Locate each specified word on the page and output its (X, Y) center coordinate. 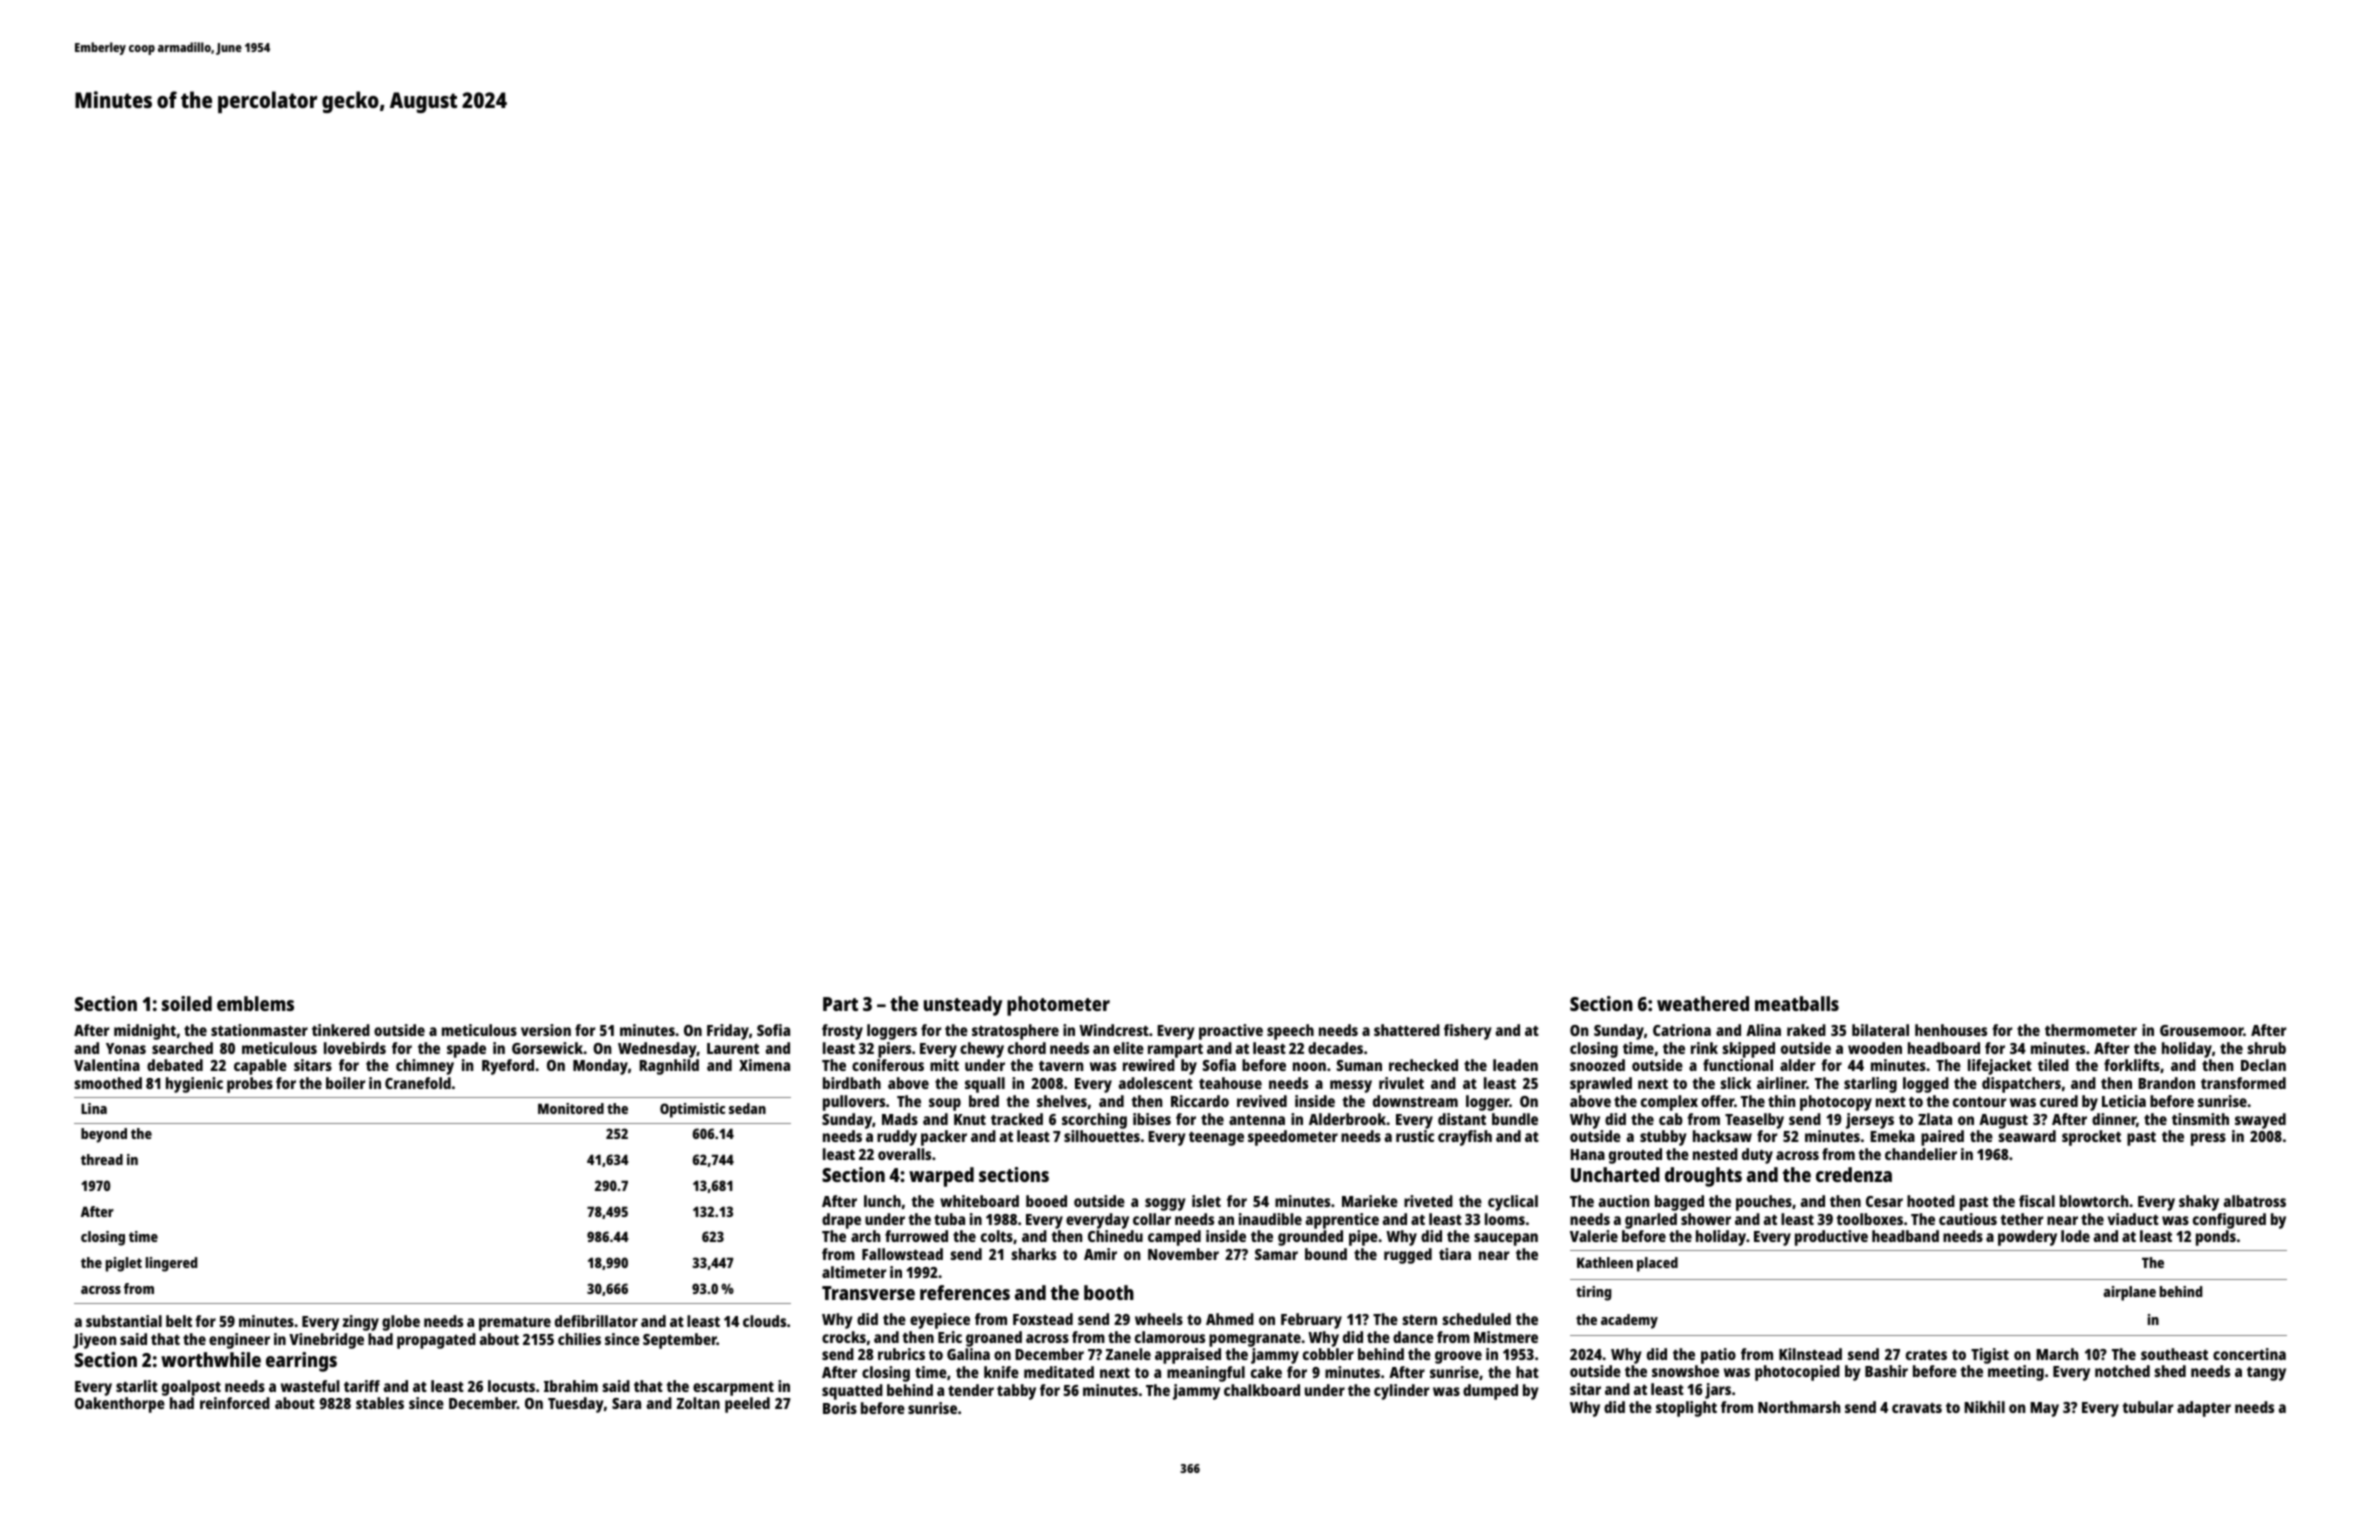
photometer (1058, 1006)
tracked (1017, 1119)
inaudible (1270, 1219)
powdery (2027, 1238)
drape (841, 1221)
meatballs (1797, 1003)
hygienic (194, 1085)
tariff (362, 1386)
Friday (728, 1032)
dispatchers (2021, 1085)
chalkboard (1262, 1390)
